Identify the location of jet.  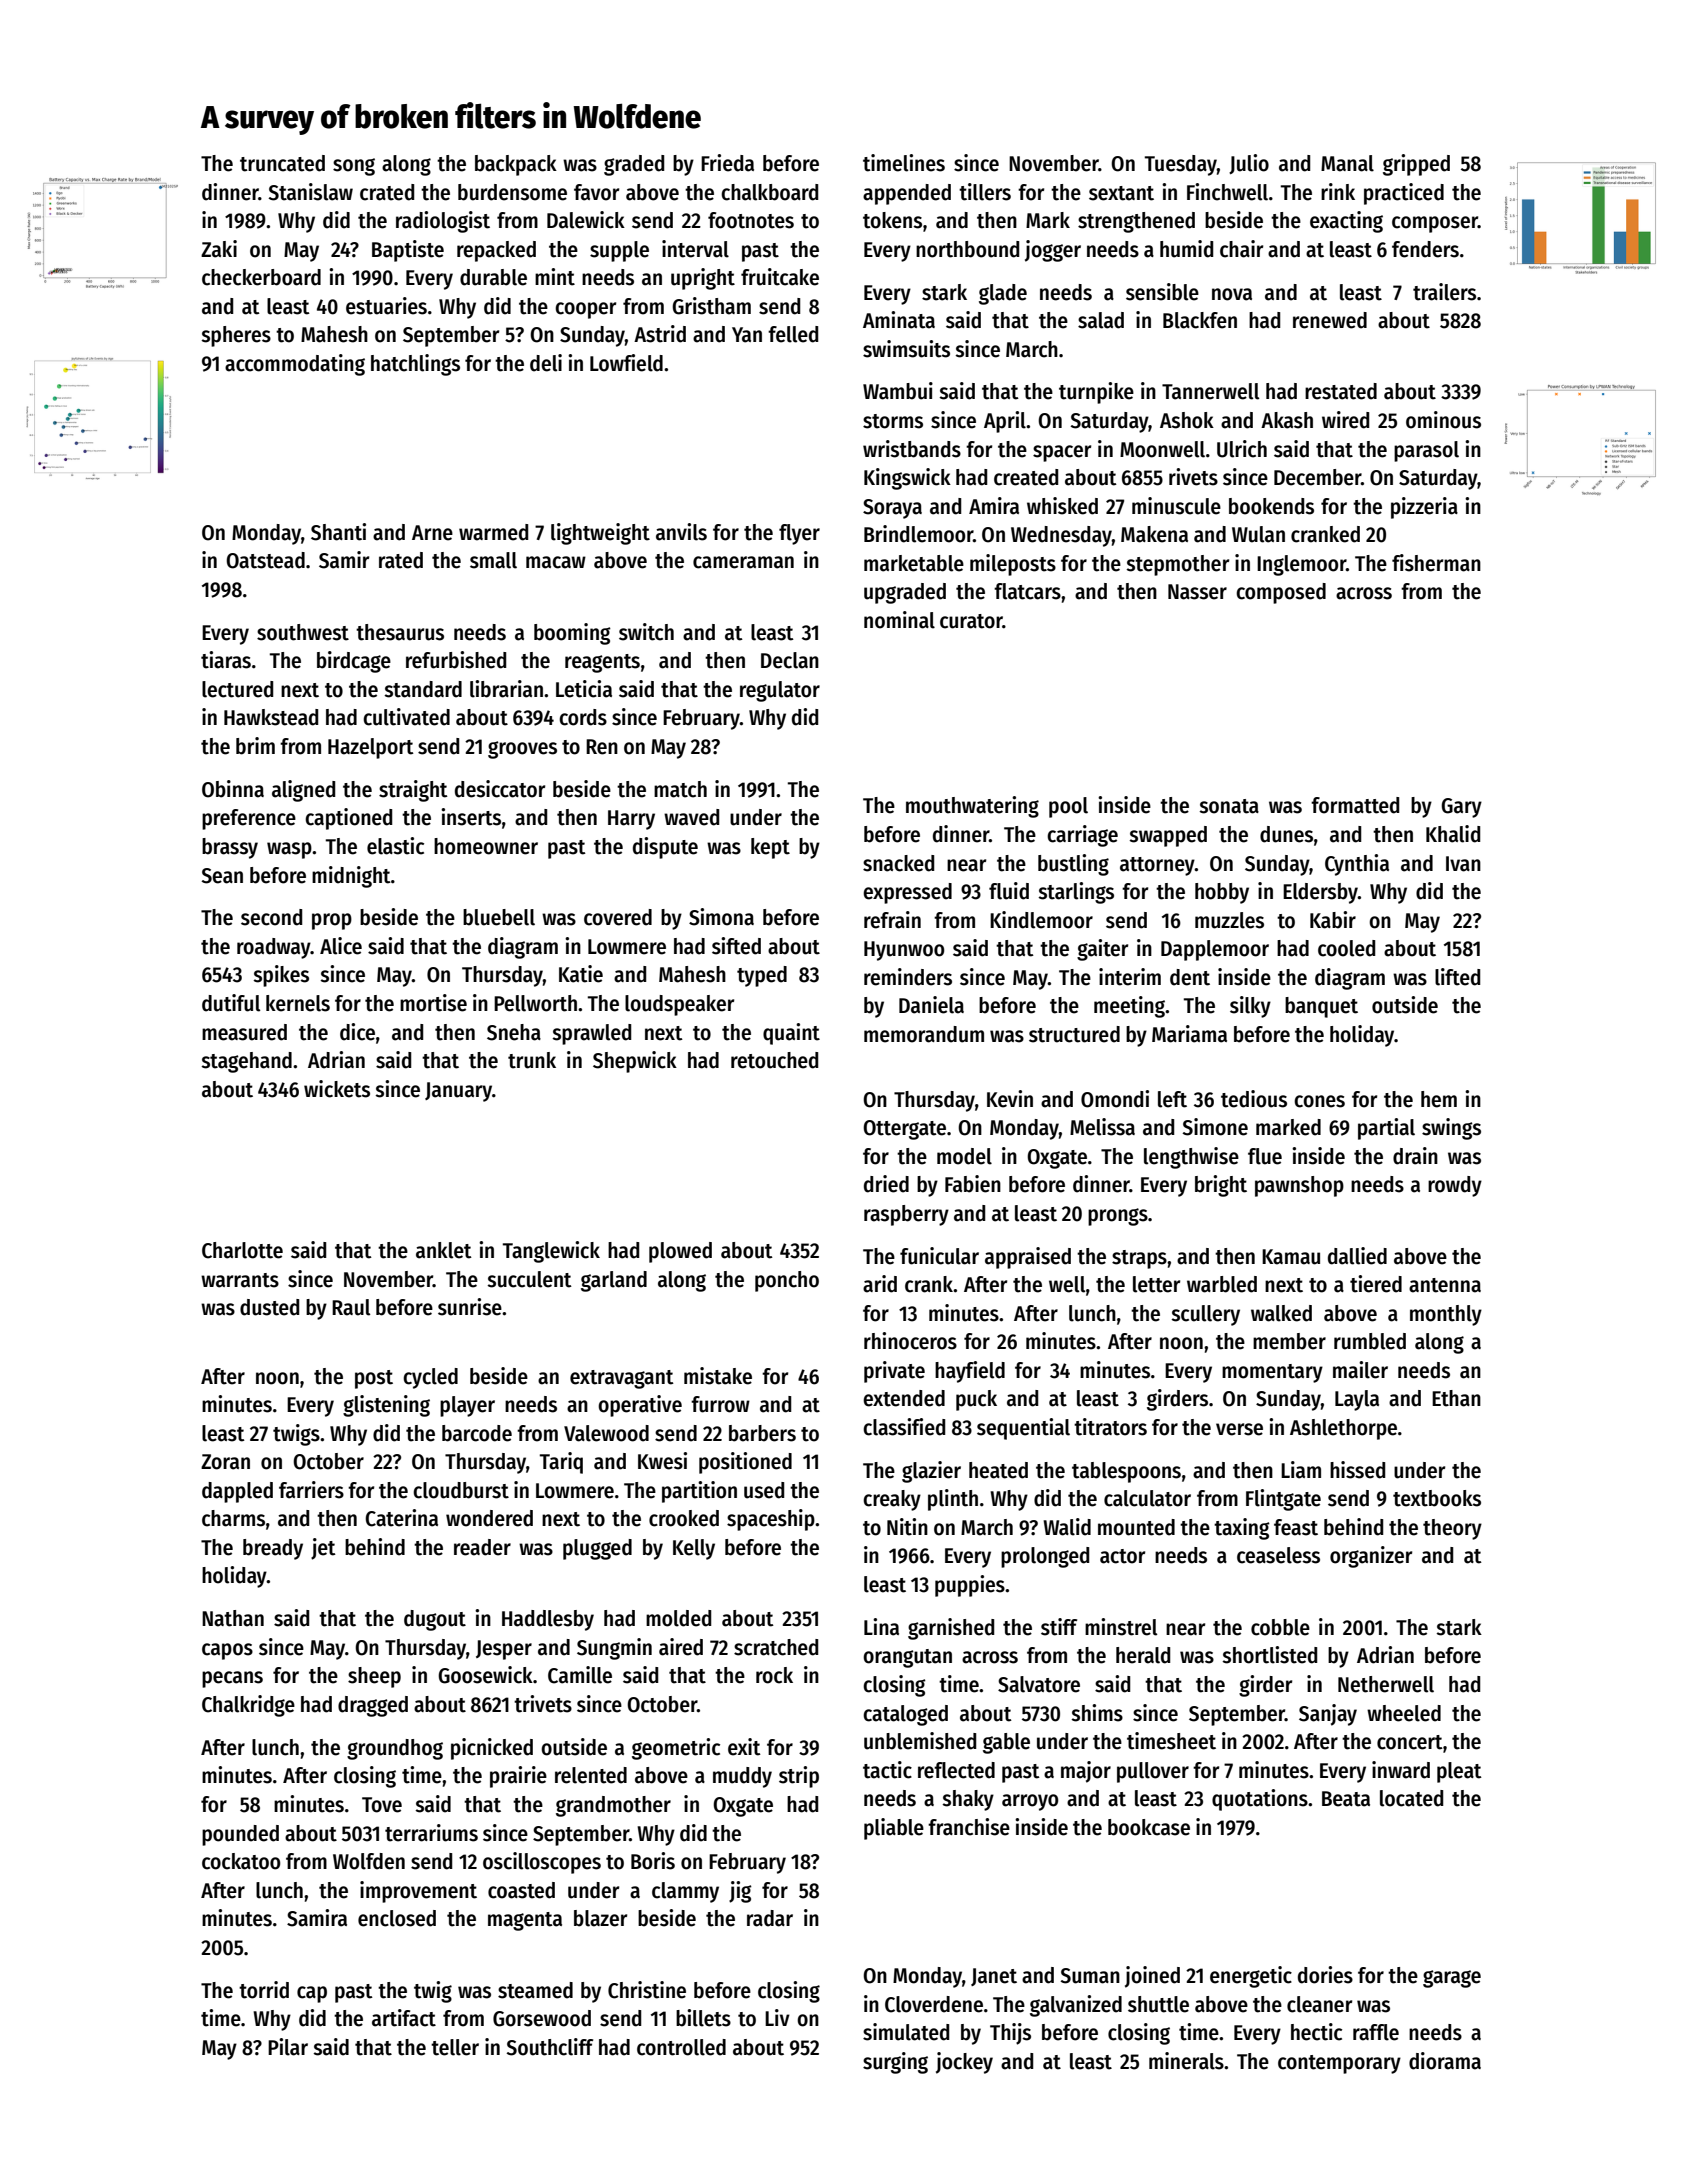
(323, 1549).
